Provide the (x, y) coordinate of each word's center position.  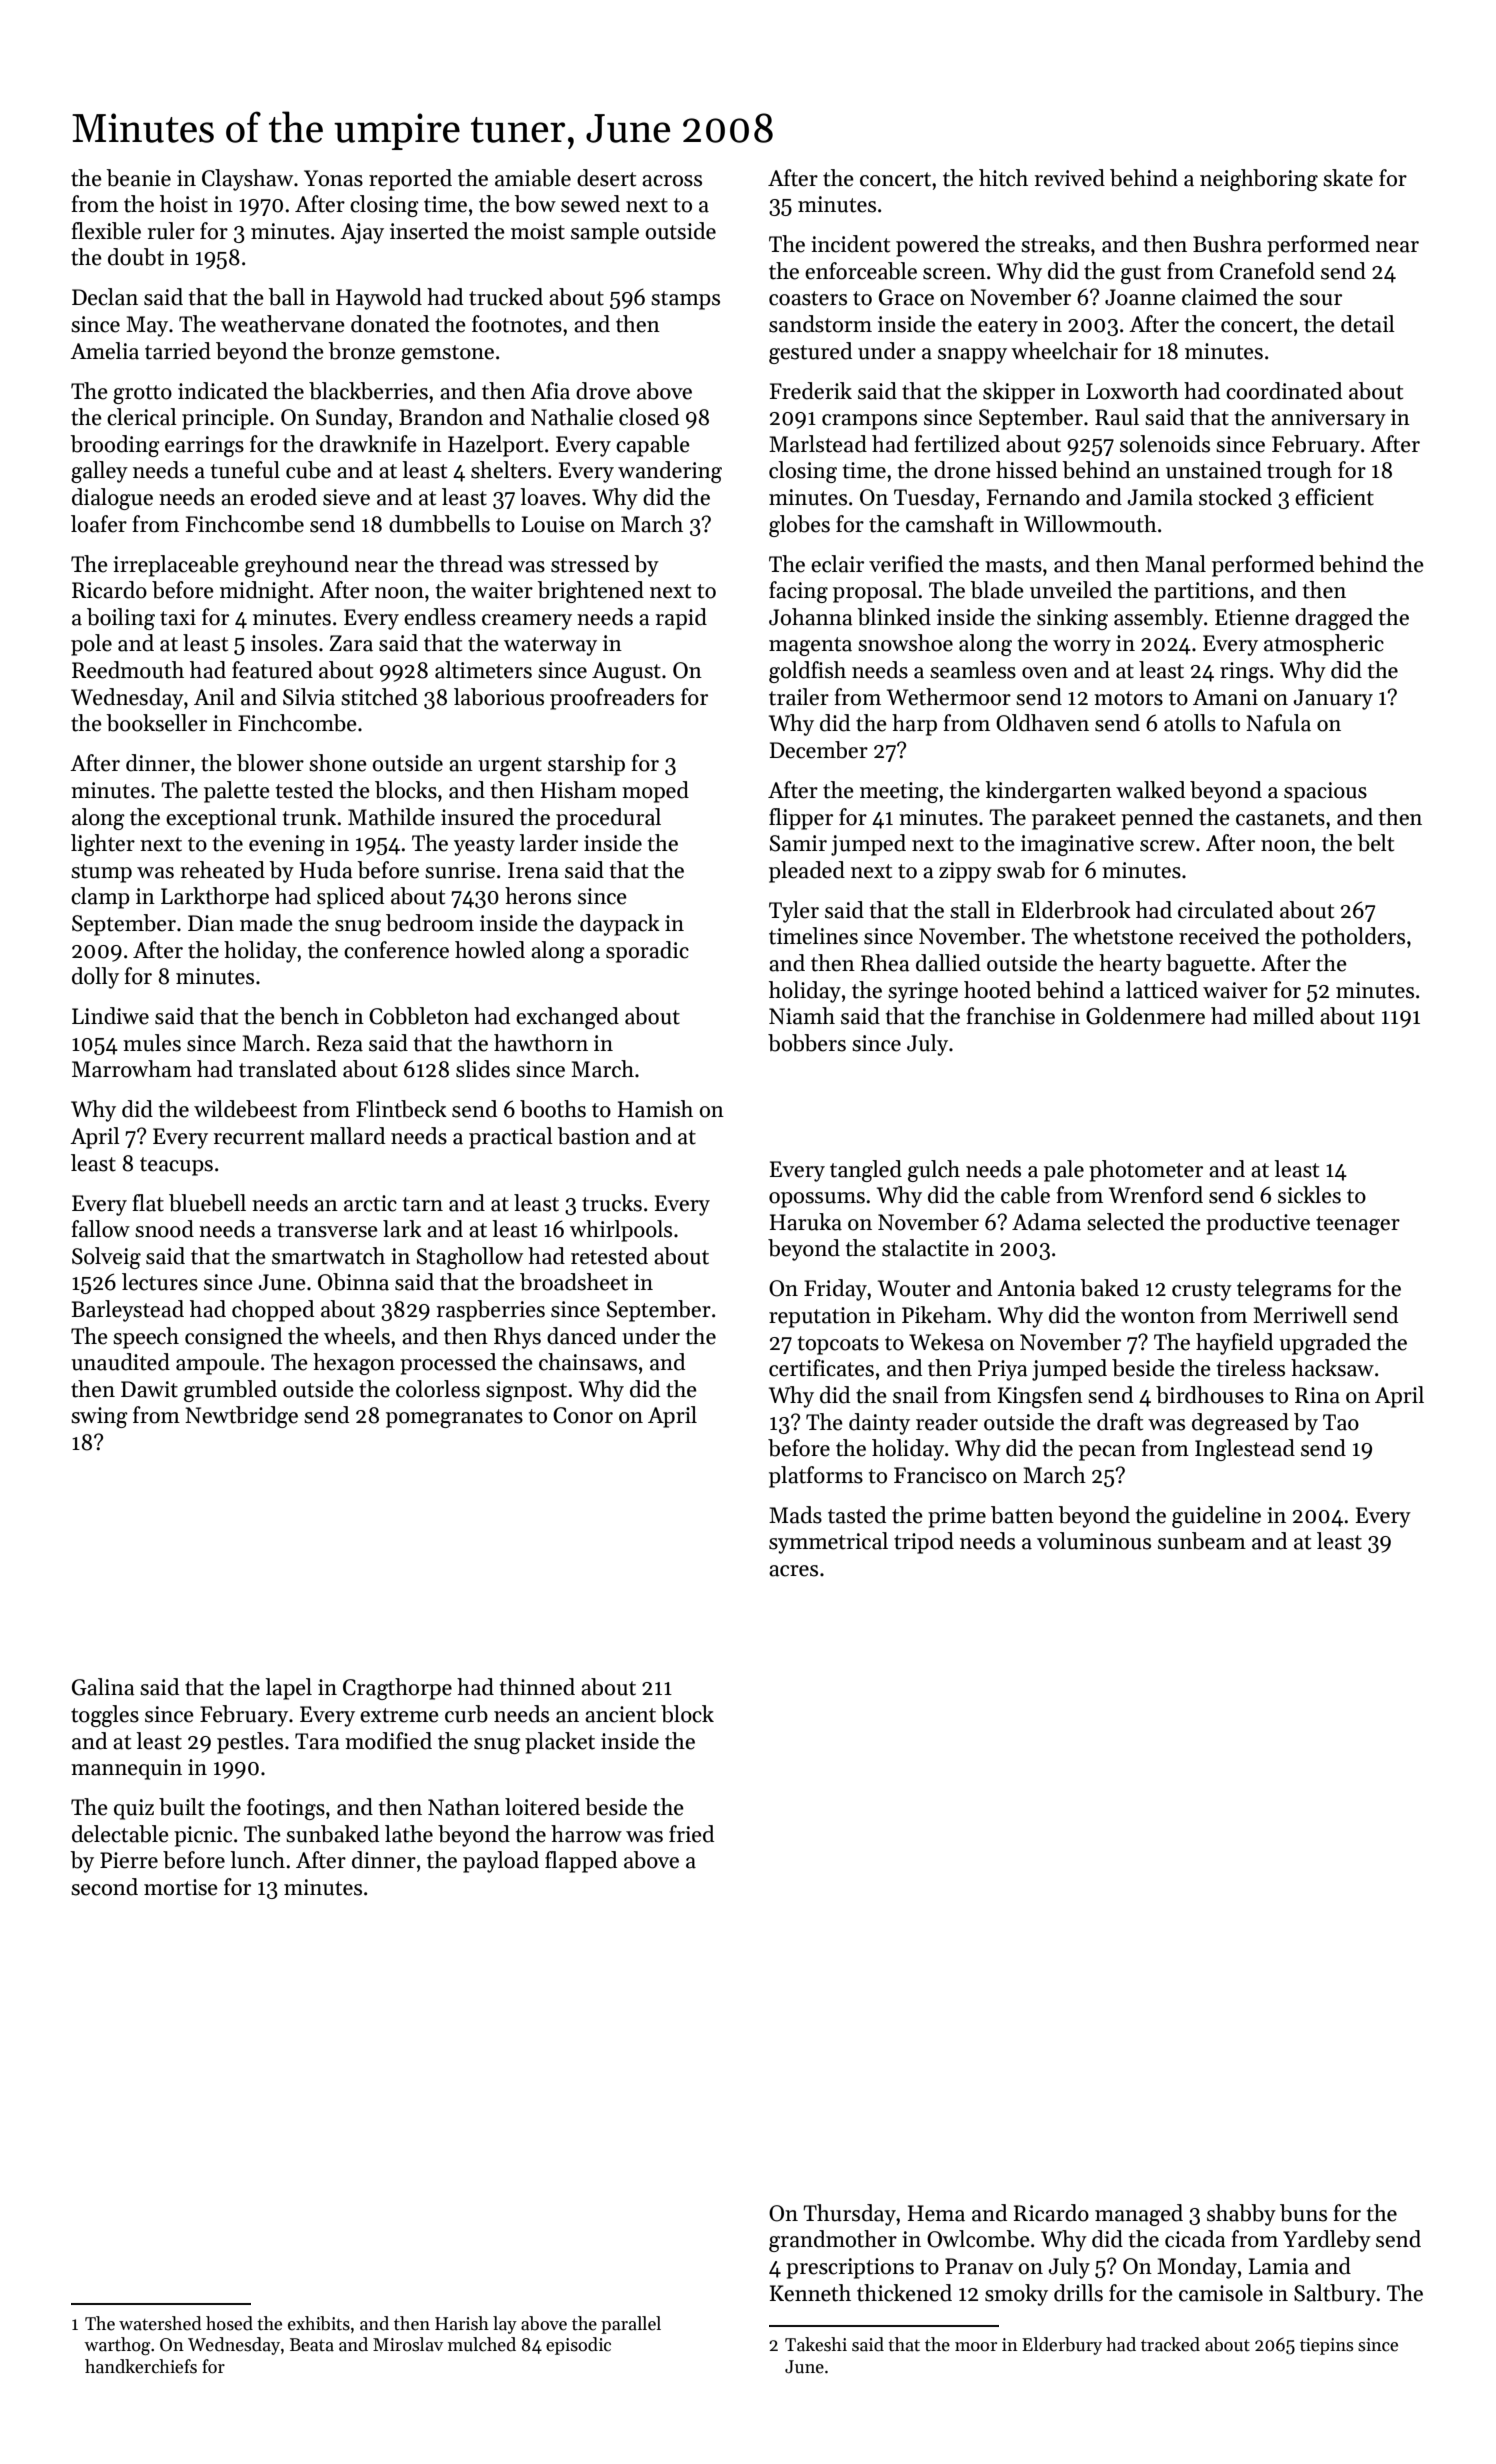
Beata (312, 2345)
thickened (904, 2293)
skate (1348, 178)
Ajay (362, 233)
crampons (869, 422)
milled (1283, 1016)
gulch (934, 1171)
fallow (100, 1229)
